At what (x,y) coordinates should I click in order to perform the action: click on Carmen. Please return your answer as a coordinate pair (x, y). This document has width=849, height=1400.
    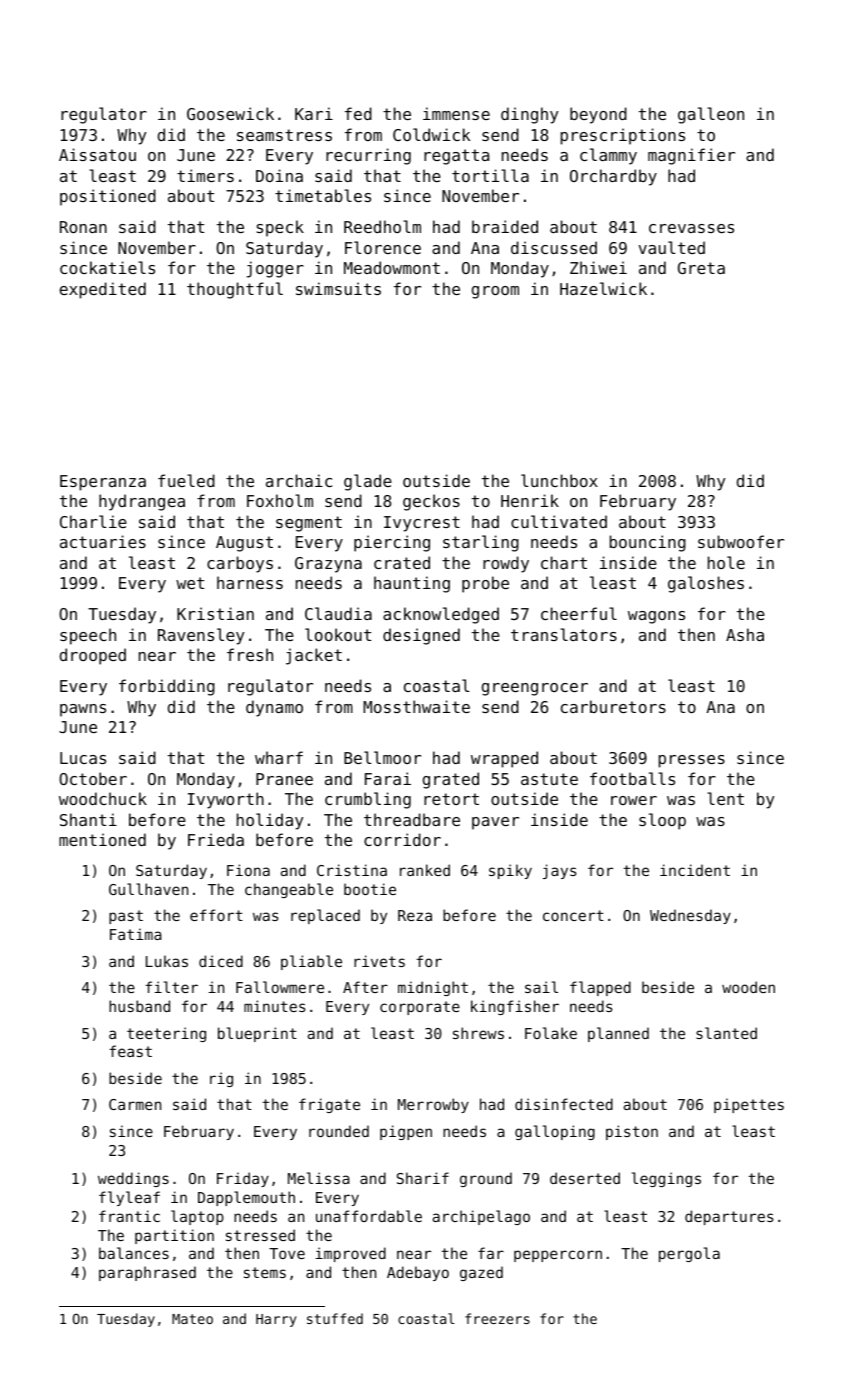
    Looking at the image, I should click on (135, 1104).
